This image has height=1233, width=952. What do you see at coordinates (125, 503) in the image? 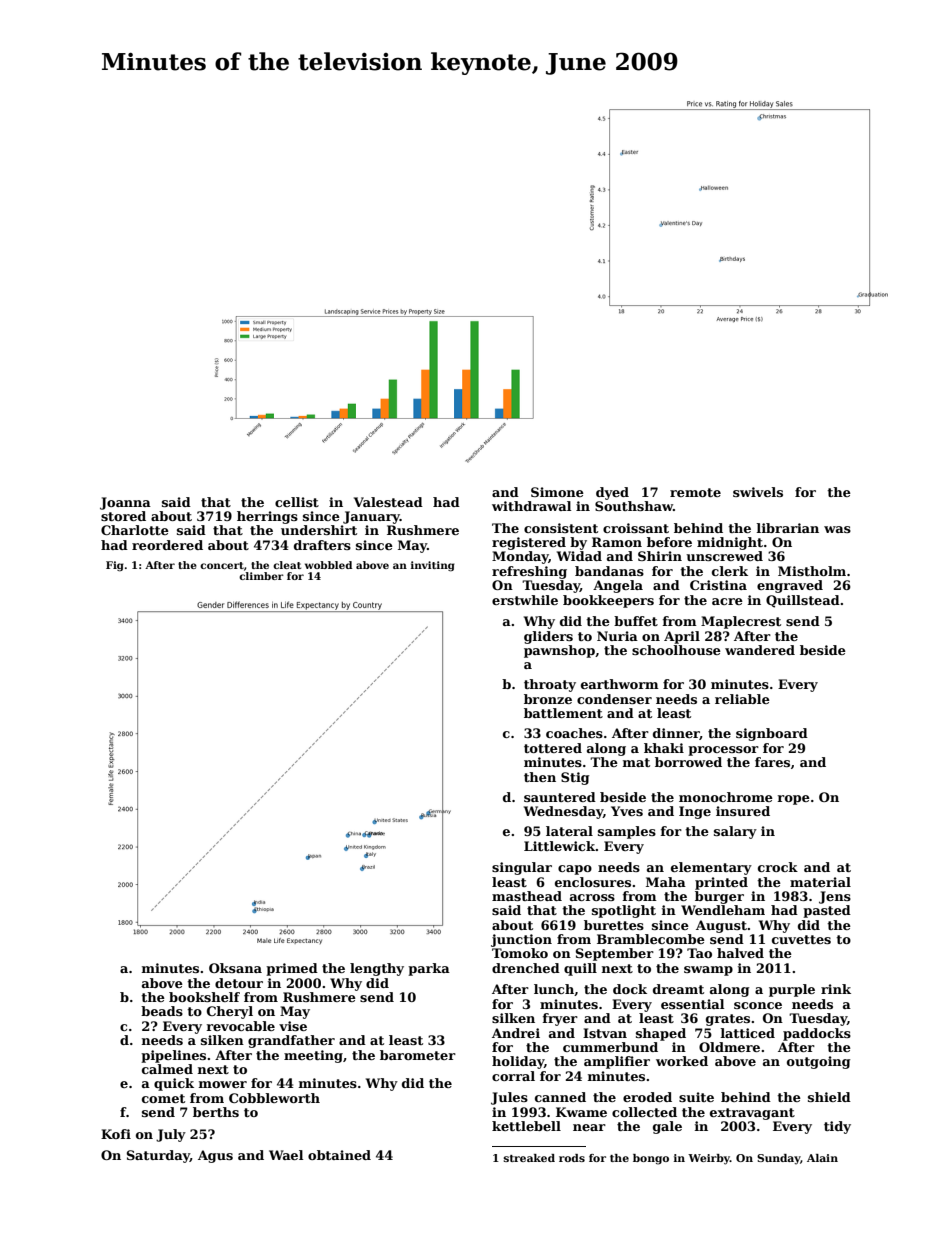
I see `Joanna` at bounding box center [125, 503].
